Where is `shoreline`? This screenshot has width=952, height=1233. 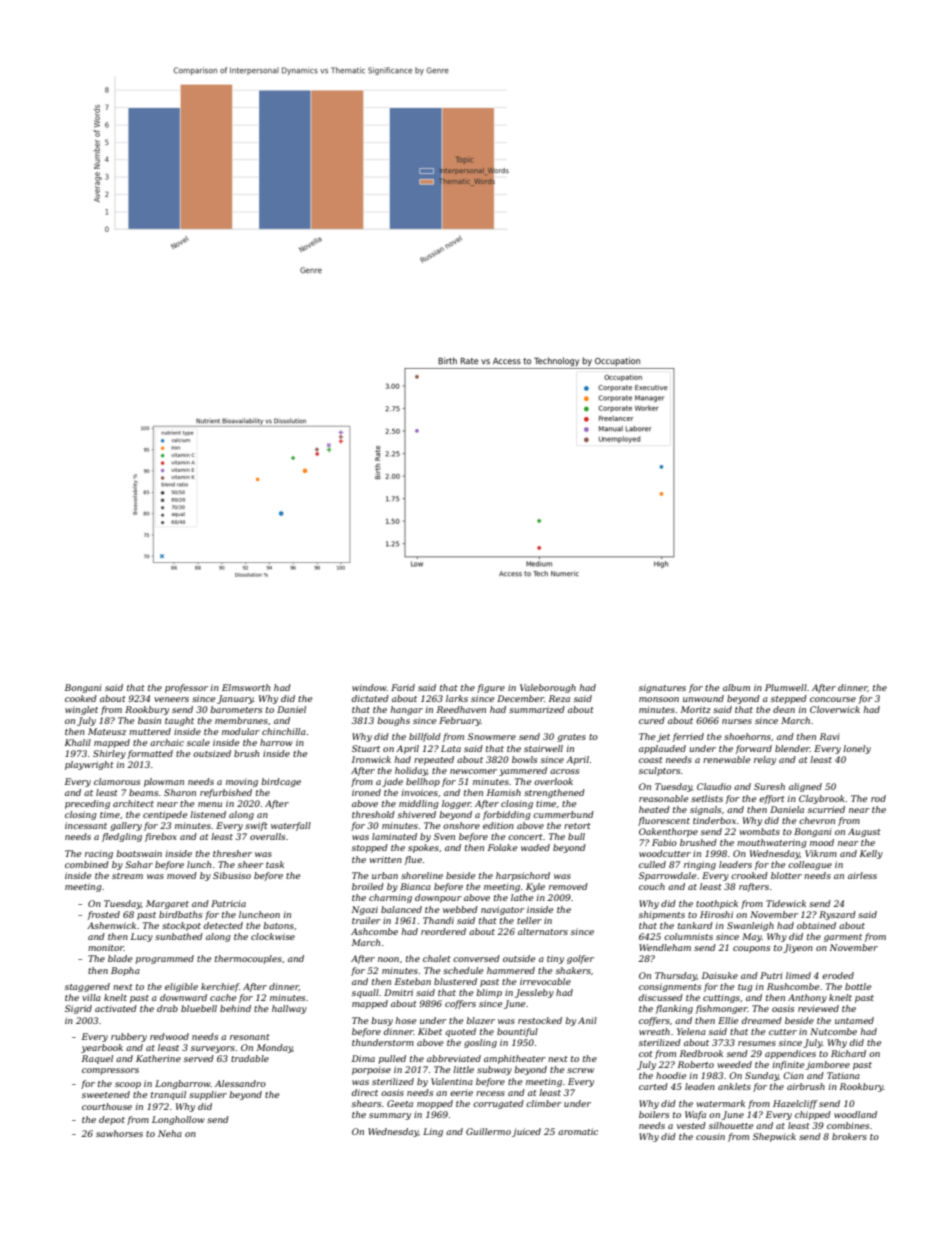 shoreline is located at coordinates (422, 875).
